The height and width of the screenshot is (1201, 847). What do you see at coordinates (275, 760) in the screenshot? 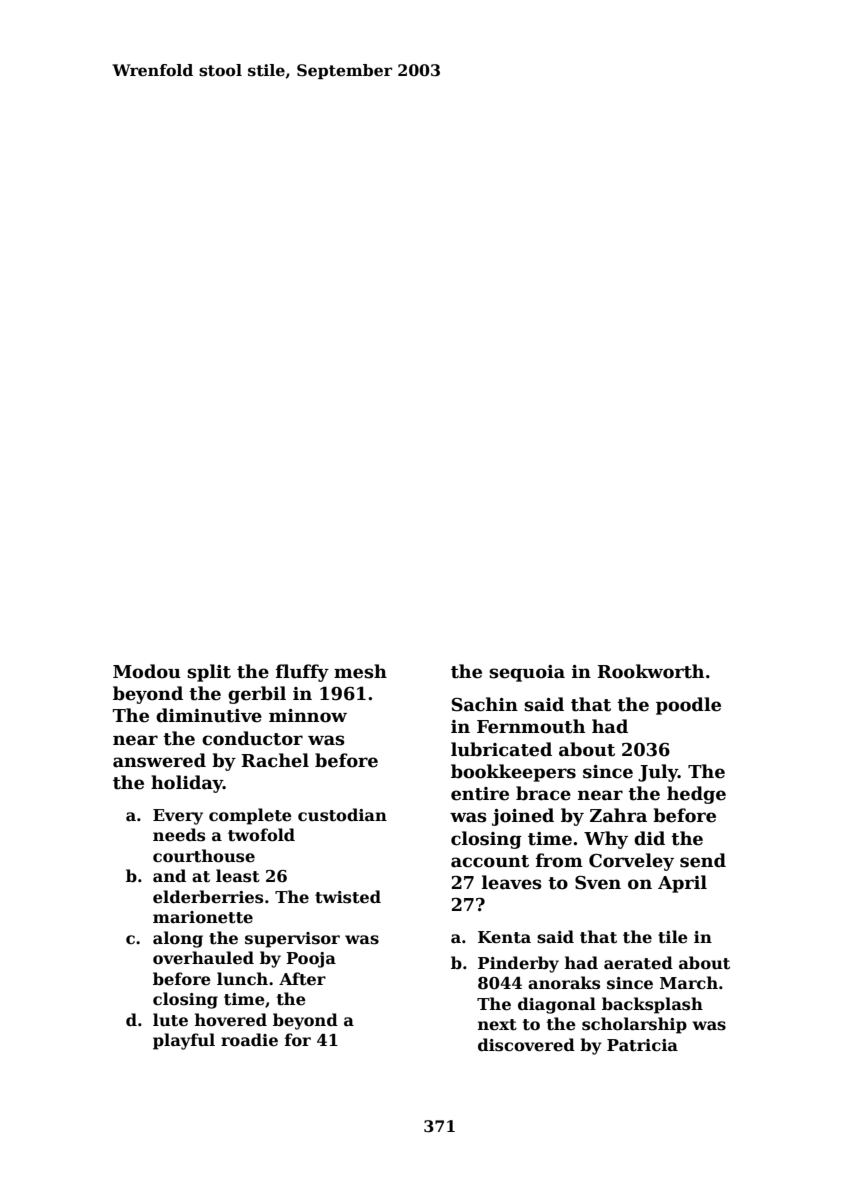
I see `Rachel` at bounding box center [275, 760].
